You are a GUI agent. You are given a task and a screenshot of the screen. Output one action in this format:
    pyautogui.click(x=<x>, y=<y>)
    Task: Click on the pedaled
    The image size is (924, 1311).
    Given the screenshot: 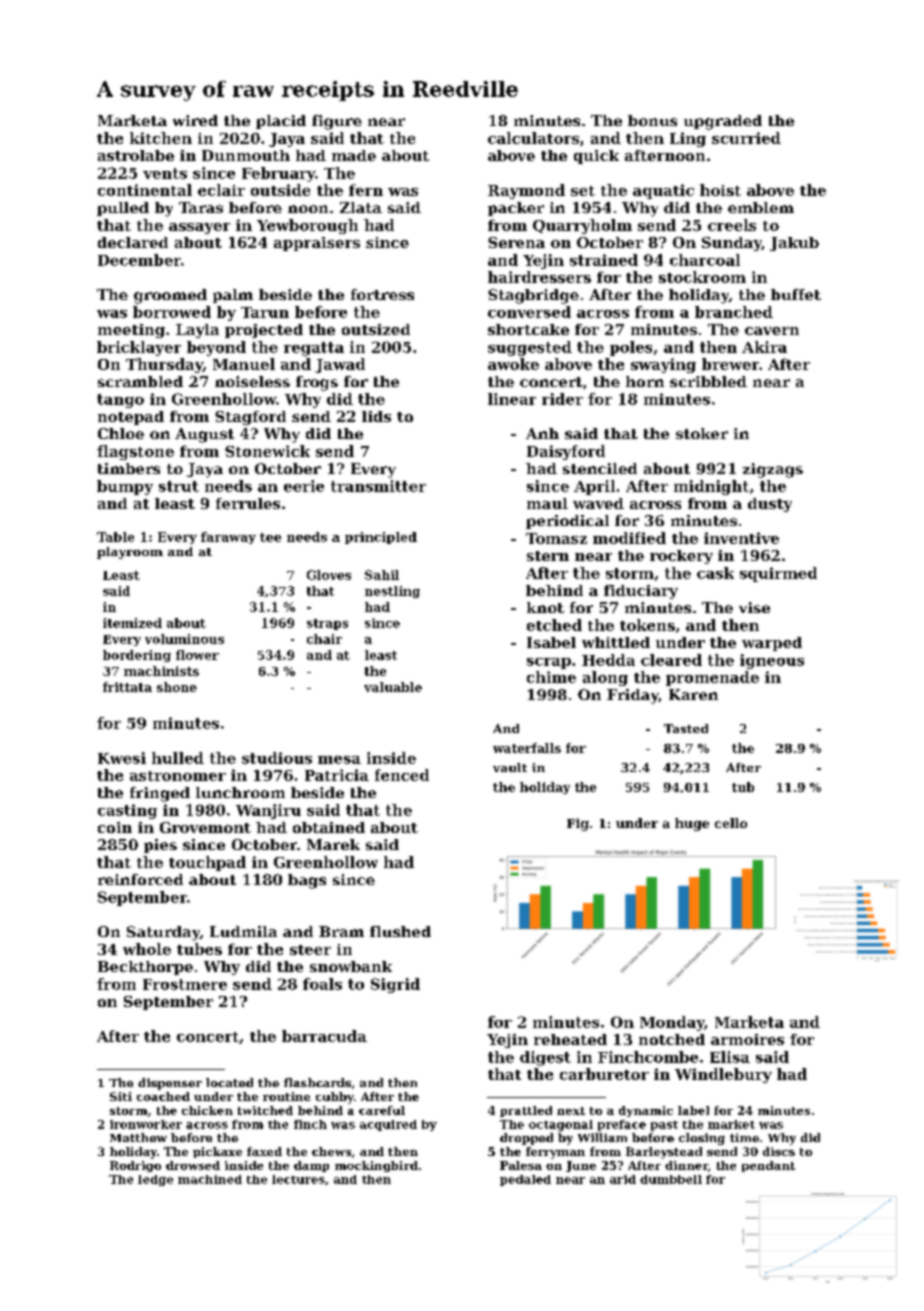 What is the action you would take?
    pyautogui.click(x=525, y=1180)
